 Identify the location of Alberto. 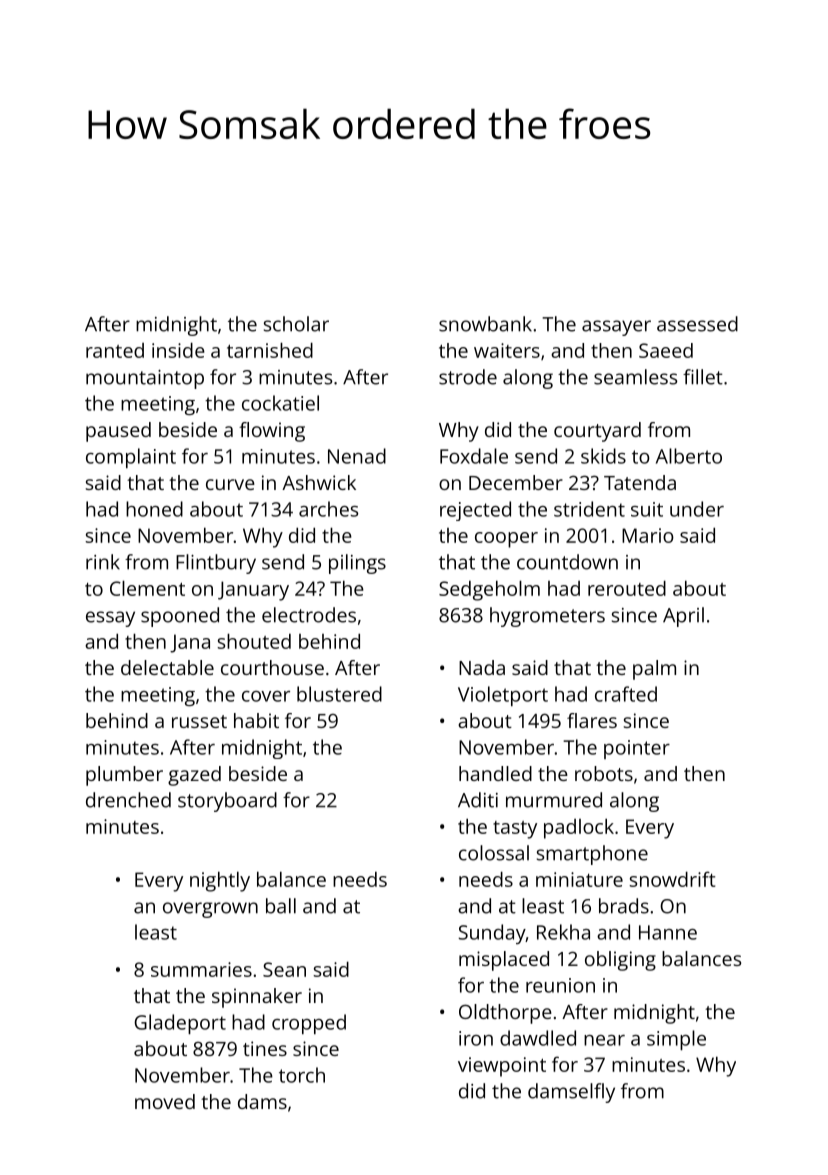
(689, 456).
